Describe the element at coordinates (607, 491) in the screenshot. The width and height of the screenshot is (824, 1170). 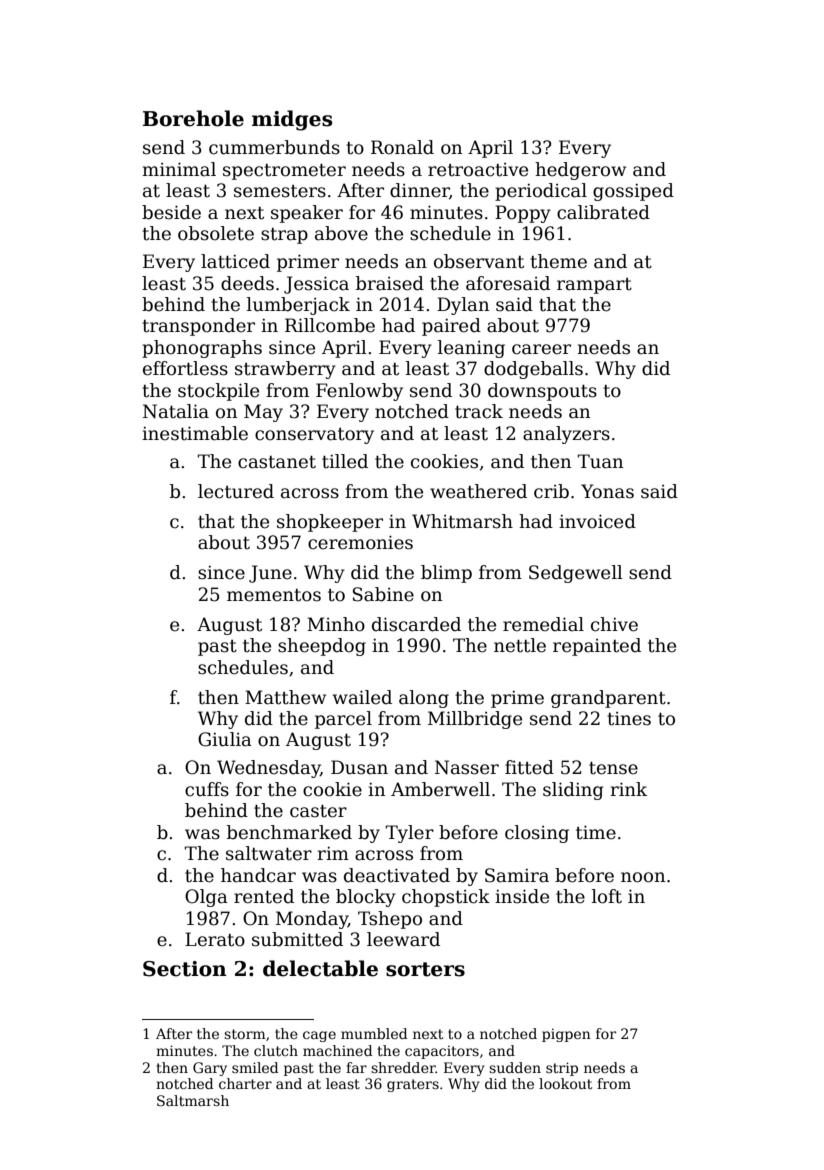
I see `Yonas` at that location.
